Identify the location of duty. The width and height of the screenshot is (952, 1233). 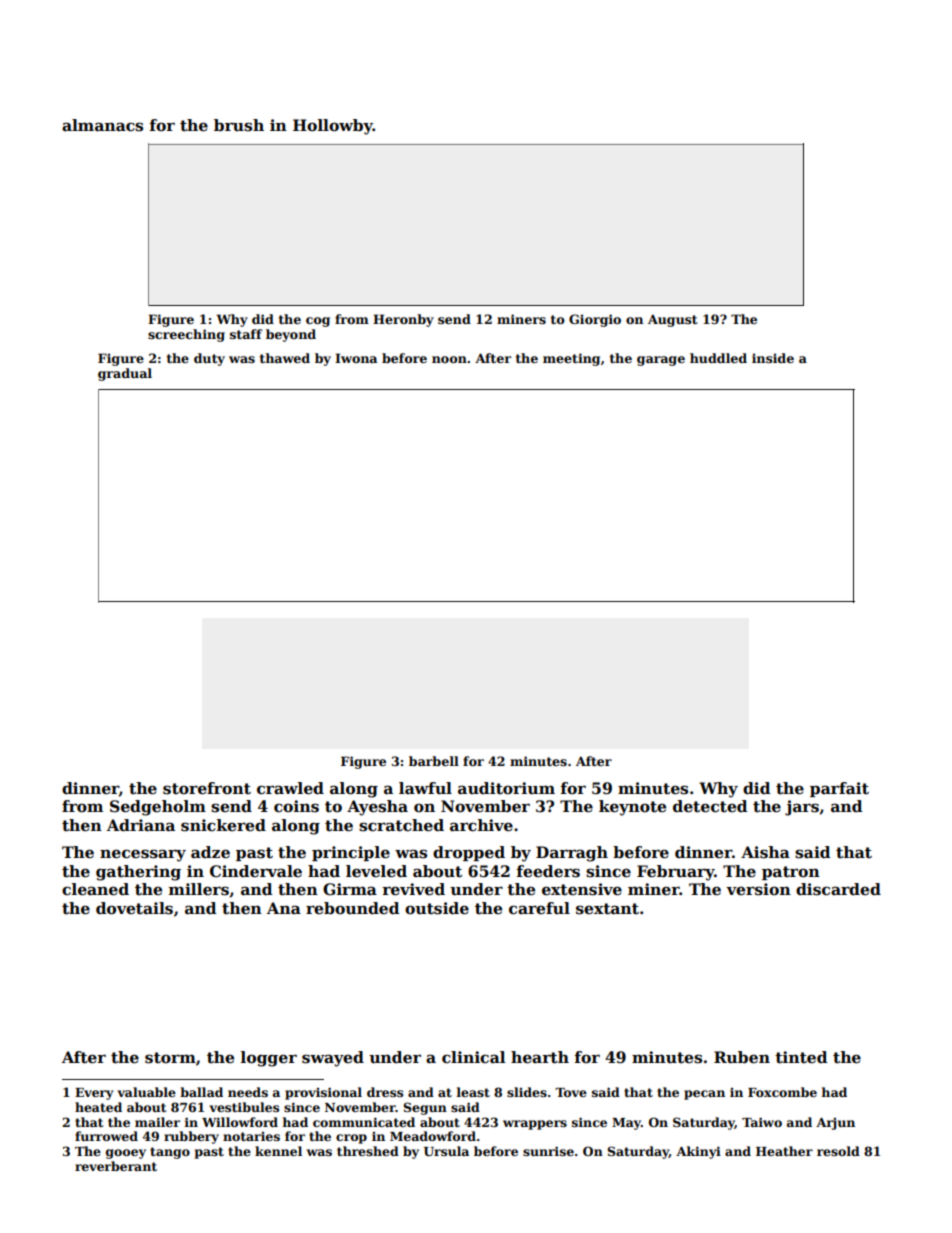
(209, 359).
